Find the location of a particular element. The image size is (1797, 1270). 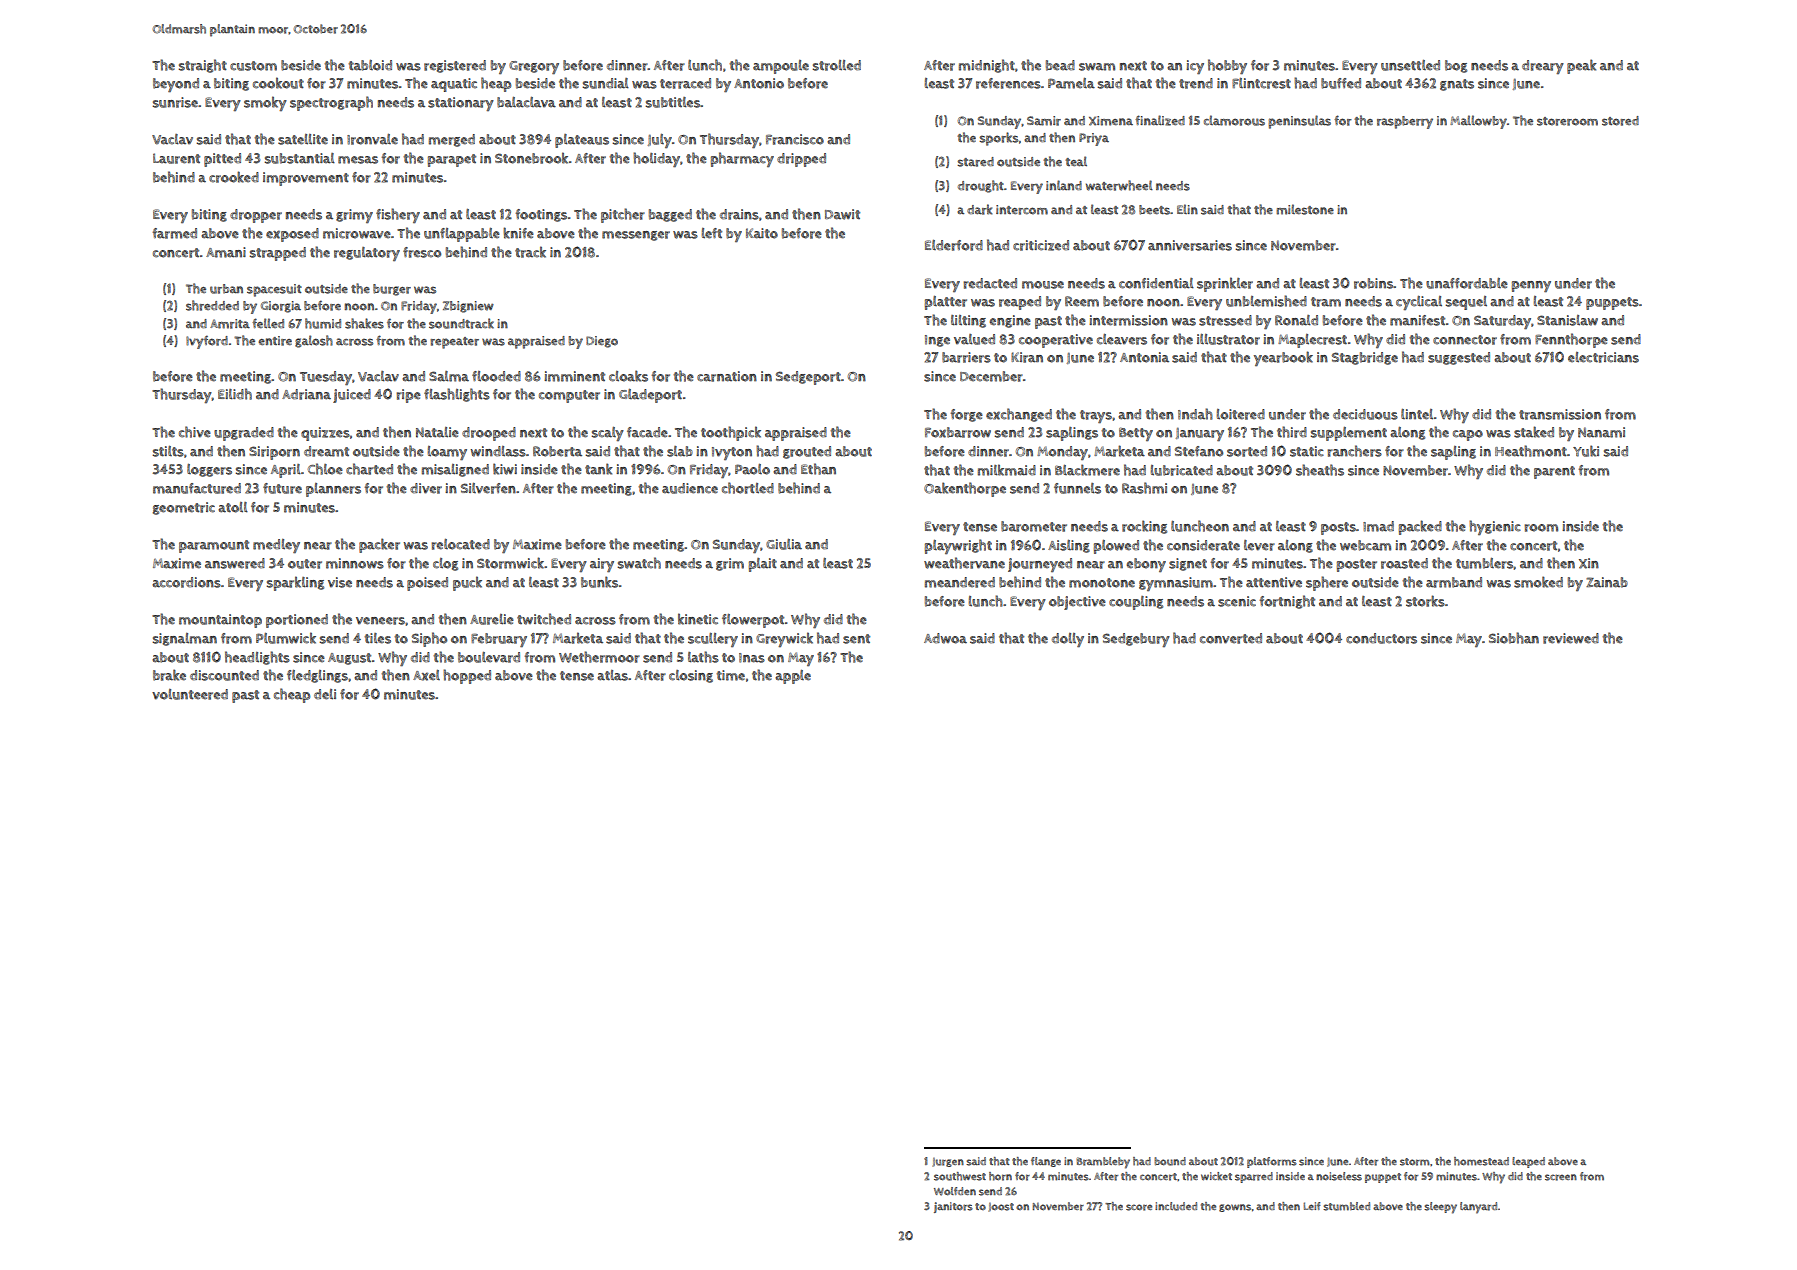

unsettled is located at coordinates (1410, 65).
